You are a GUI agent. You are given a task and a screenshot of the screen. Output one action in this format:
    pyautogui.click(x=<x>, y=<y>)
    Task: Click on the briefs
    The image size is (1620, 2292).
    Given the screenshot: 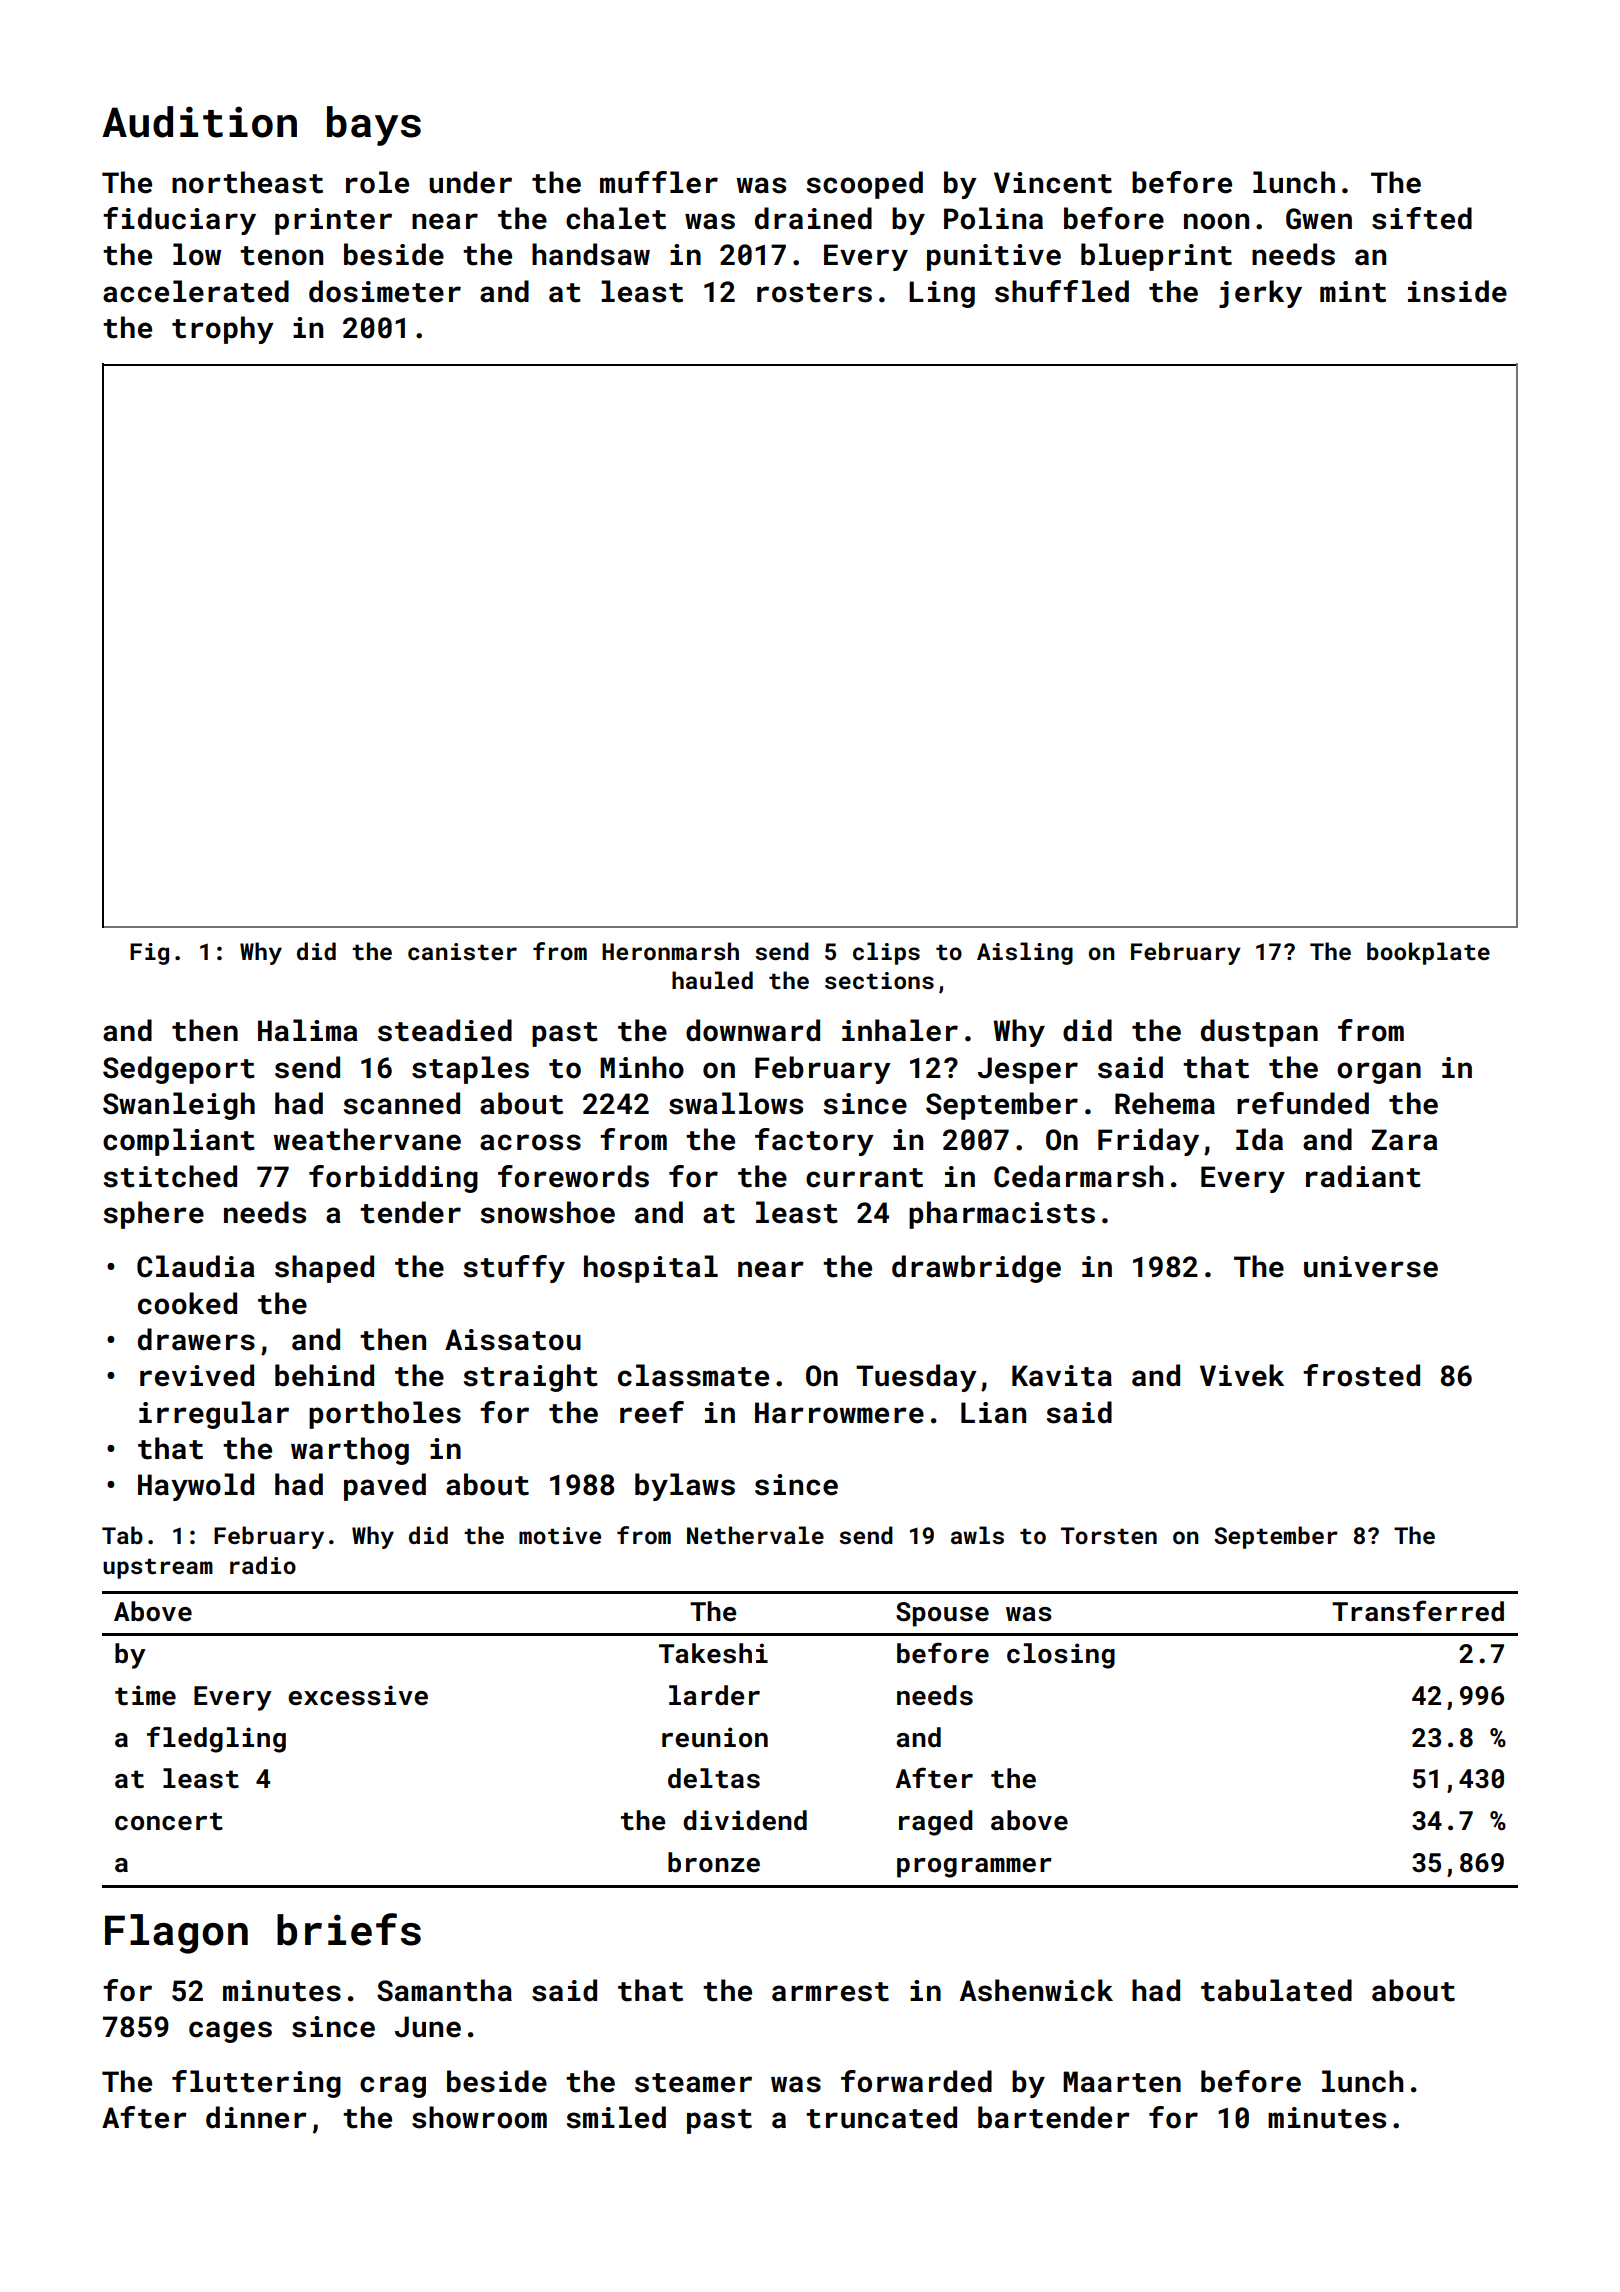 What is the action you would take?
    pyautogui.click(x=349, y=1929)
